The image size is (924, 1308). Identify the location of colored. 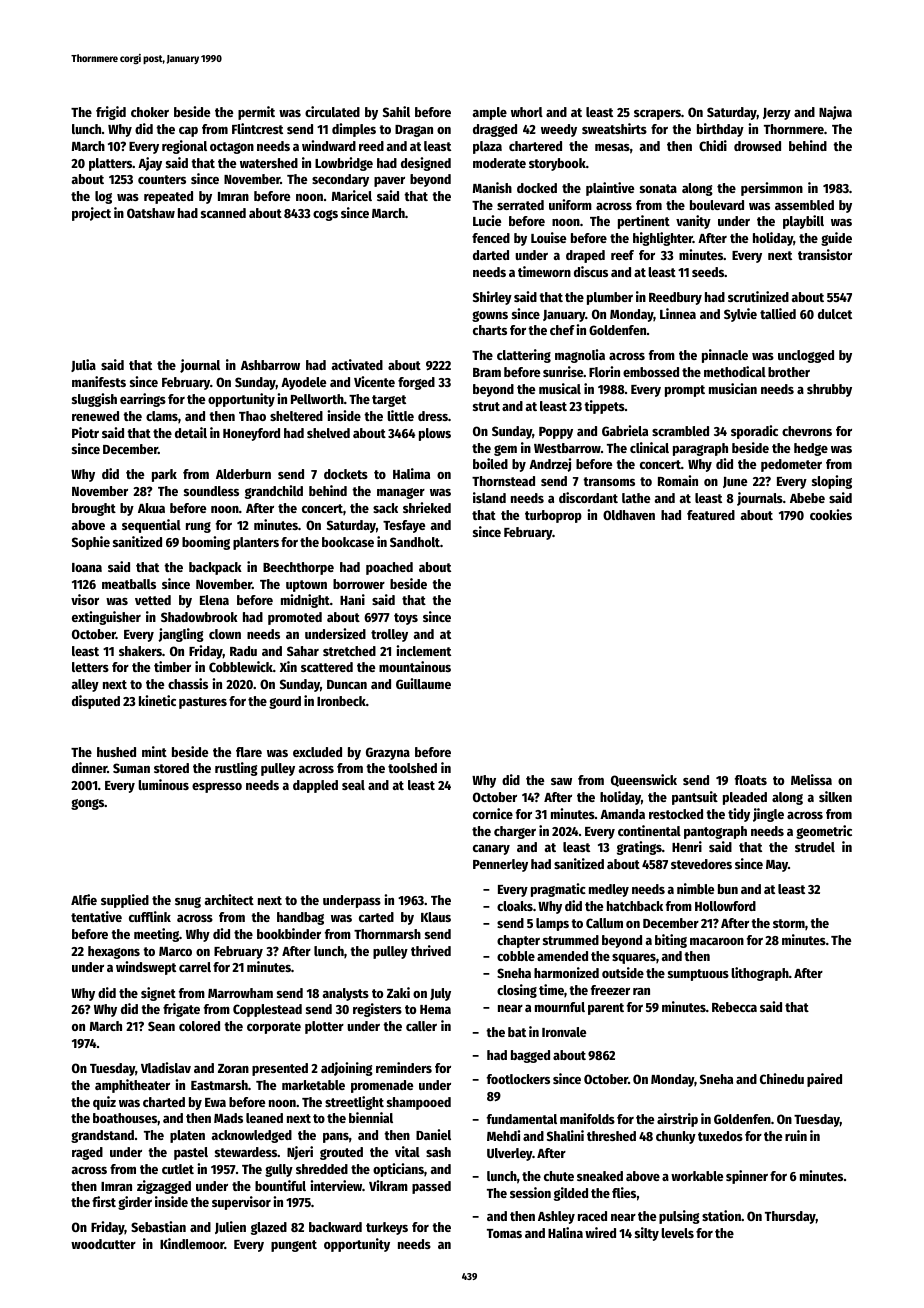
(199, 1026).
